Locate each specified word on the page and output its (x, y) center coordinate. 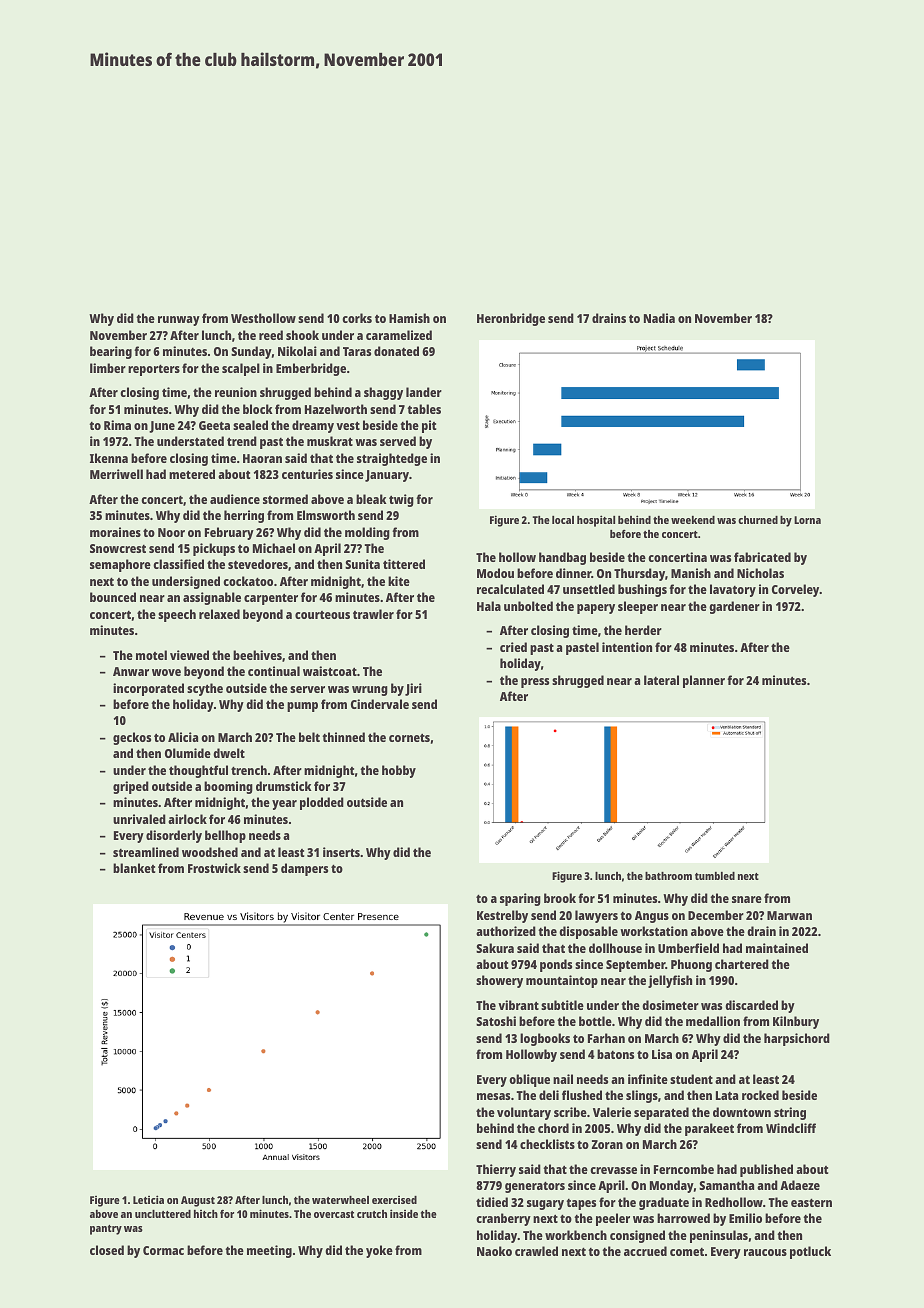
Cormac (163, 1250)
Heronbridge (511, 319)
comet (687, 1252)
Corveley (796, 590)
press (535, 683)
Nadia (659, 318)
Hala (489, 606)
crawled (536, 1251)
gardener (734, 607)
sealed (250, 425)
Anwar (131, 671)
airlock (187, 819)
